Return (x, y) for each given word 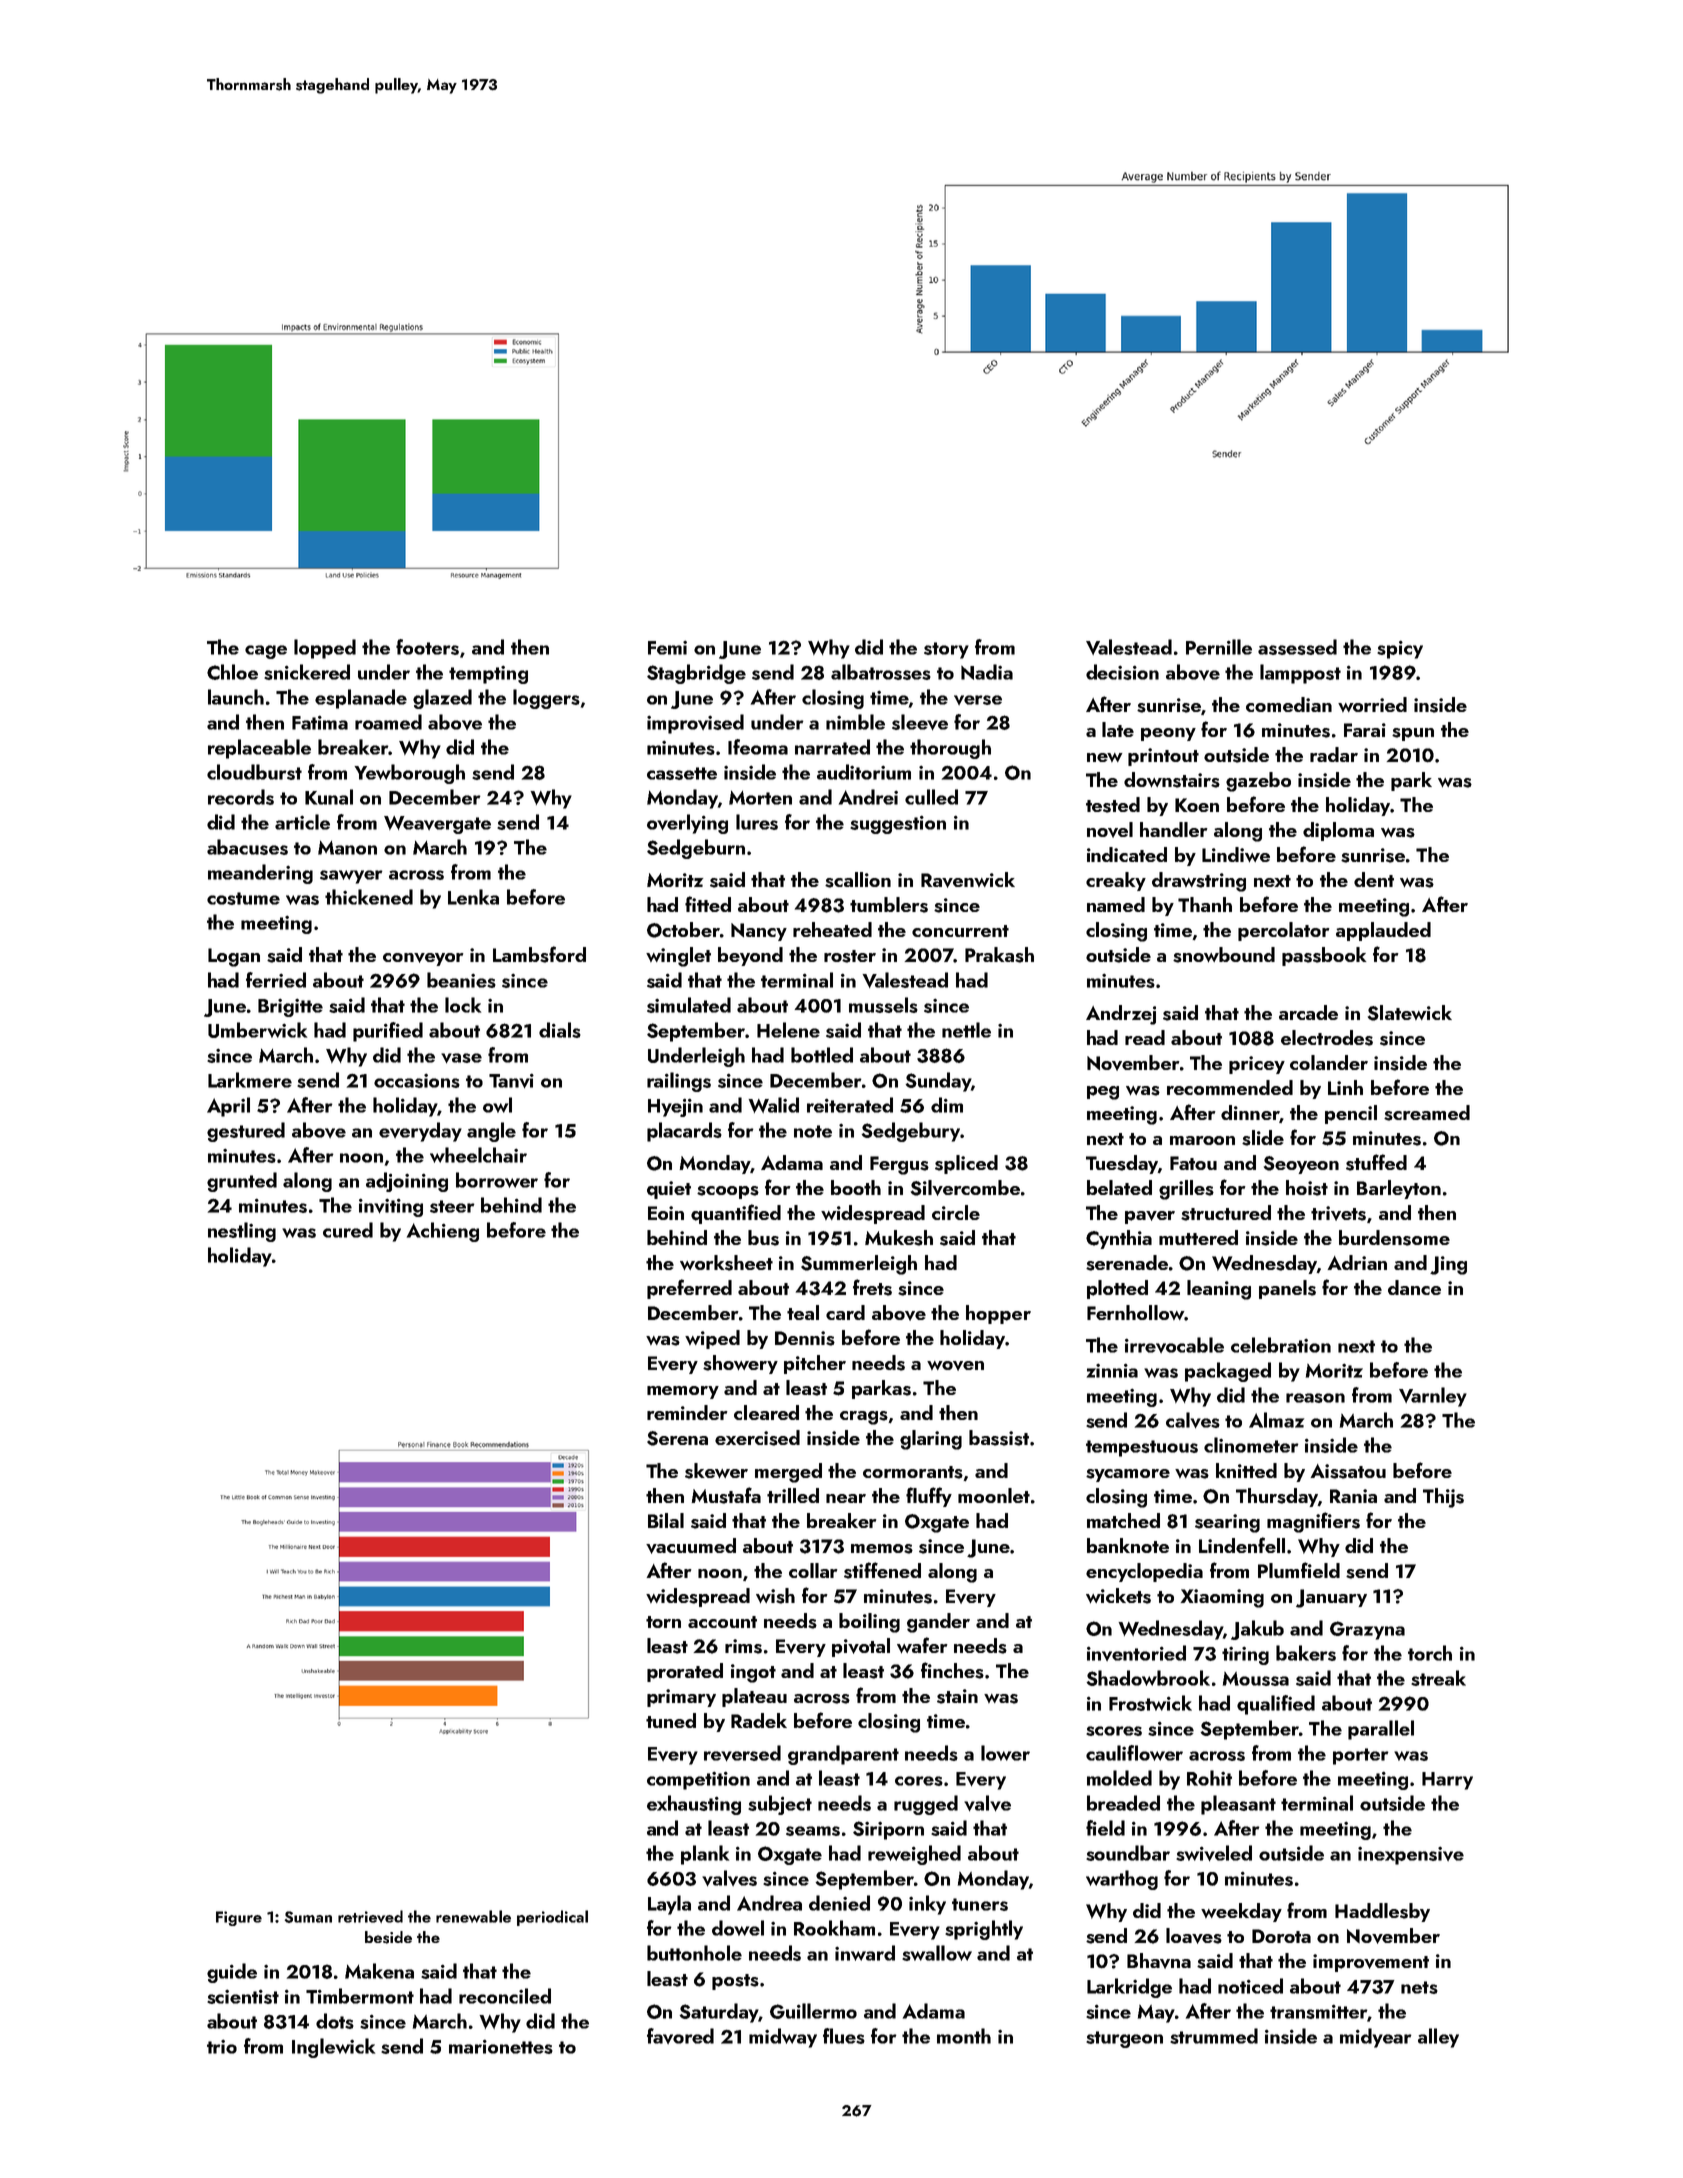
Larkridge (1129, 1988)
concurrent (960, 931)
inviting (391, 1207)
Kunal (329, 797)
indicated (1127, 854)
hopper (998, 1314)
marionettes (501, 2046)
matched (1123, 1520)
